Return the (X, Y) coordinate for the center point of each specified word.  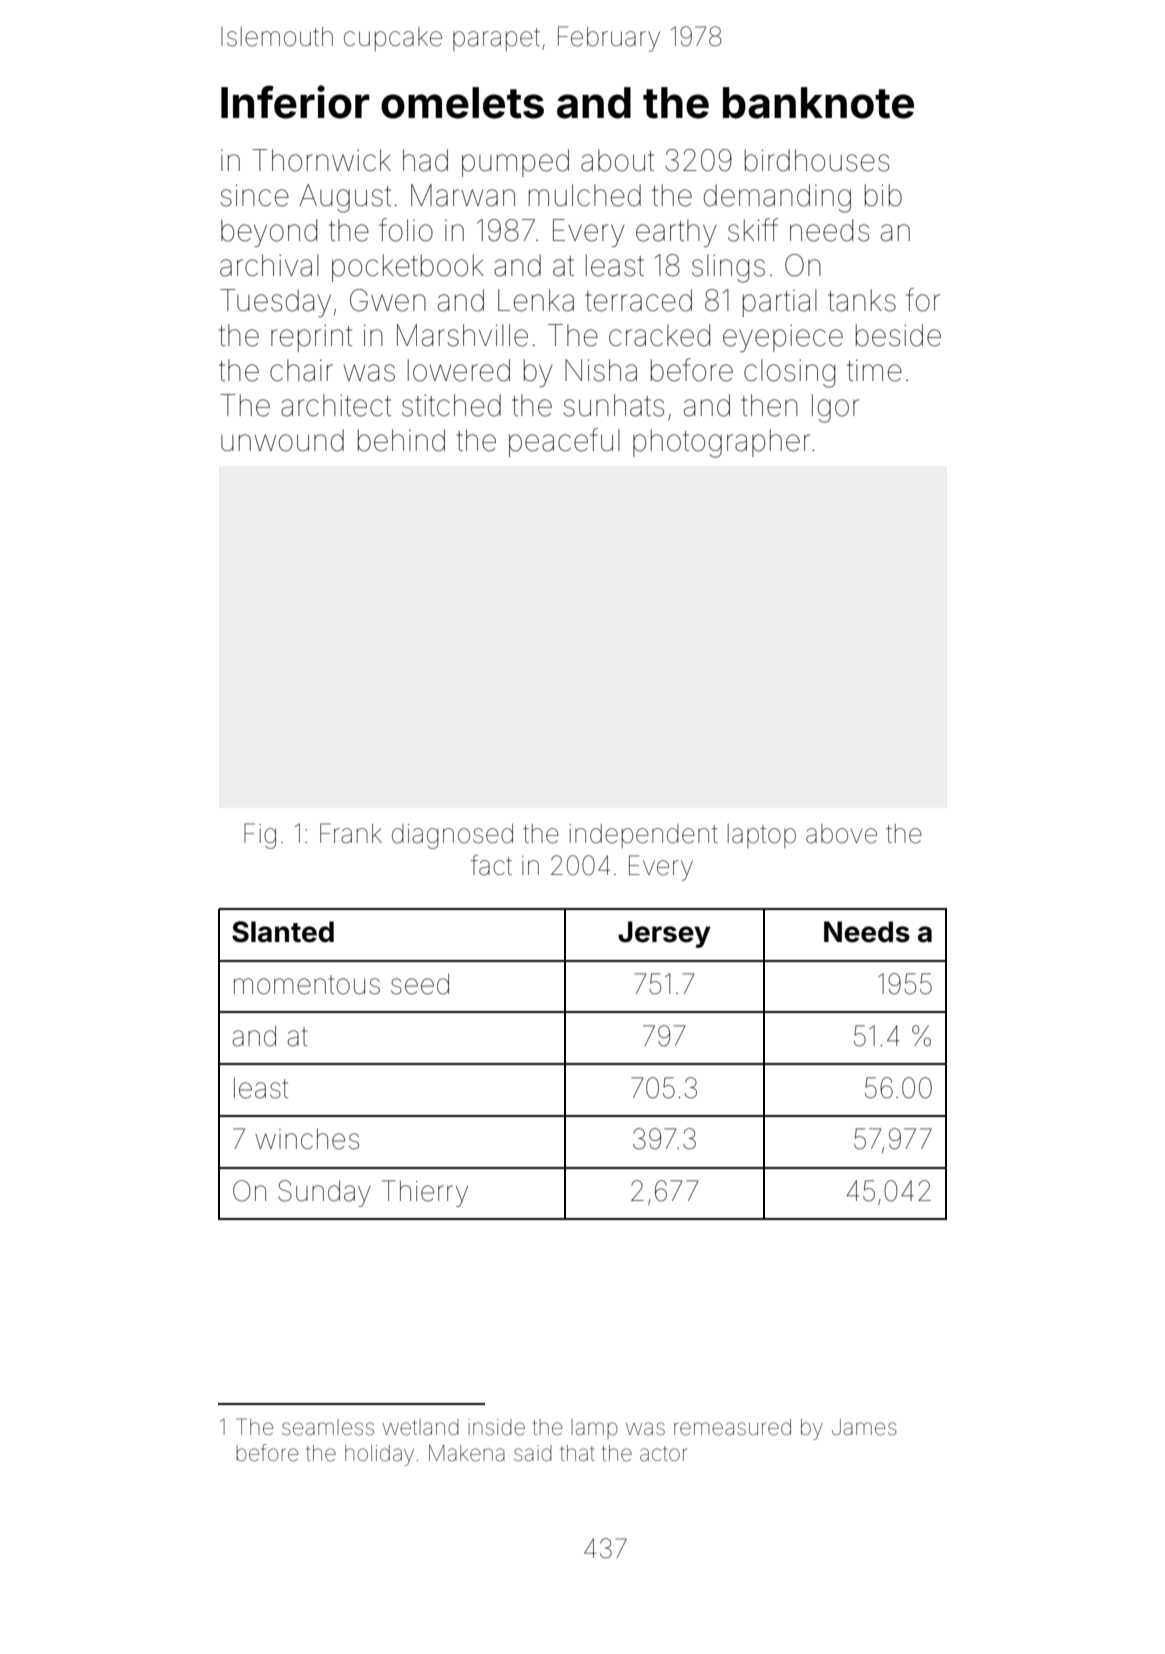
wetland (421, 1427)
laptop (762, 836)
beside (898, 335)
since (254, 195)
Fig (260, 836)
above (841, 834)
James (864, 1427)
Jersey (664, 934)
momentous (307, 985)
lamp (594, 1429)
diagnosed (452, 836)
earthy (676, 233)
